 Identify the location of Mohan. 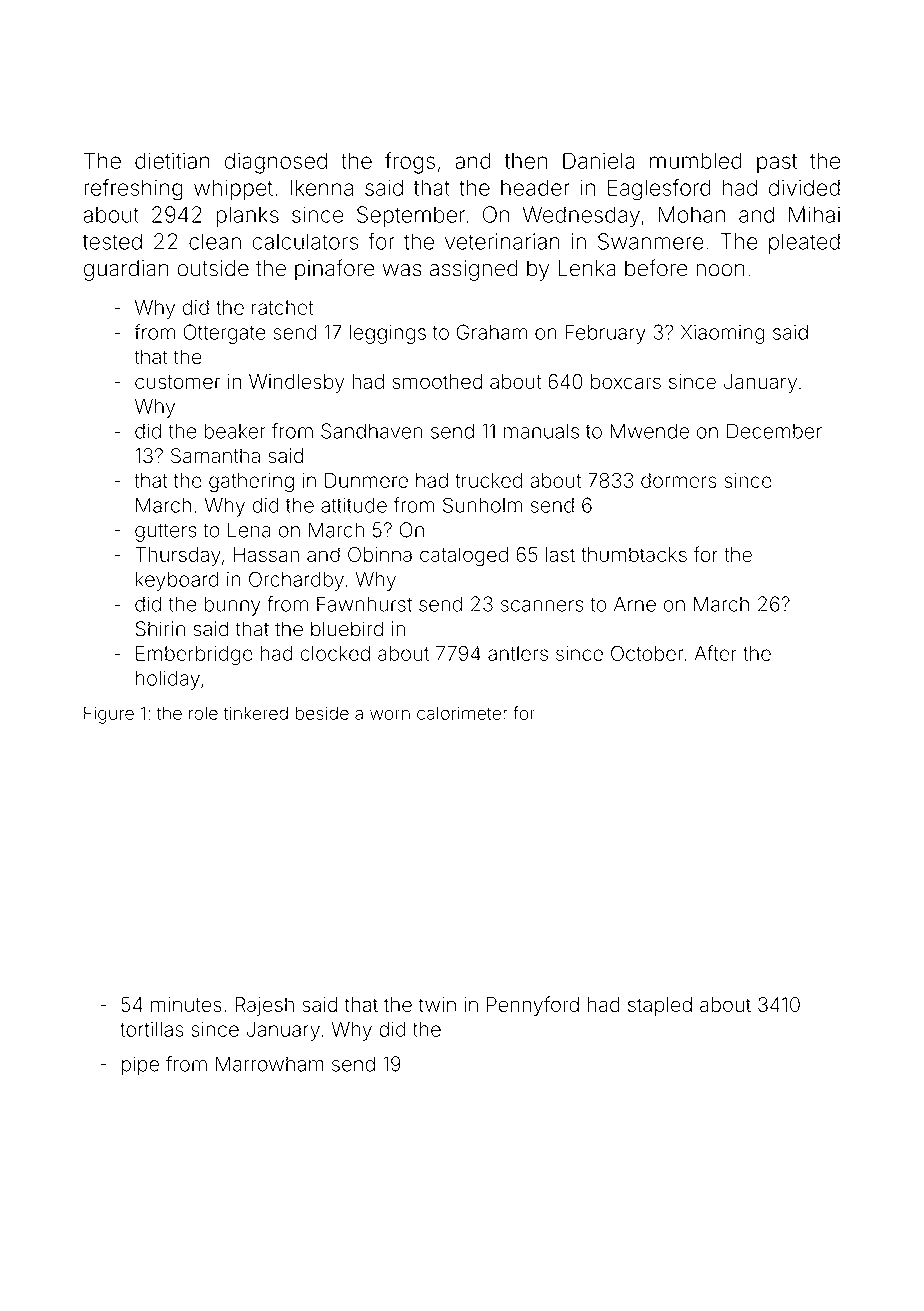
(692, 214).
